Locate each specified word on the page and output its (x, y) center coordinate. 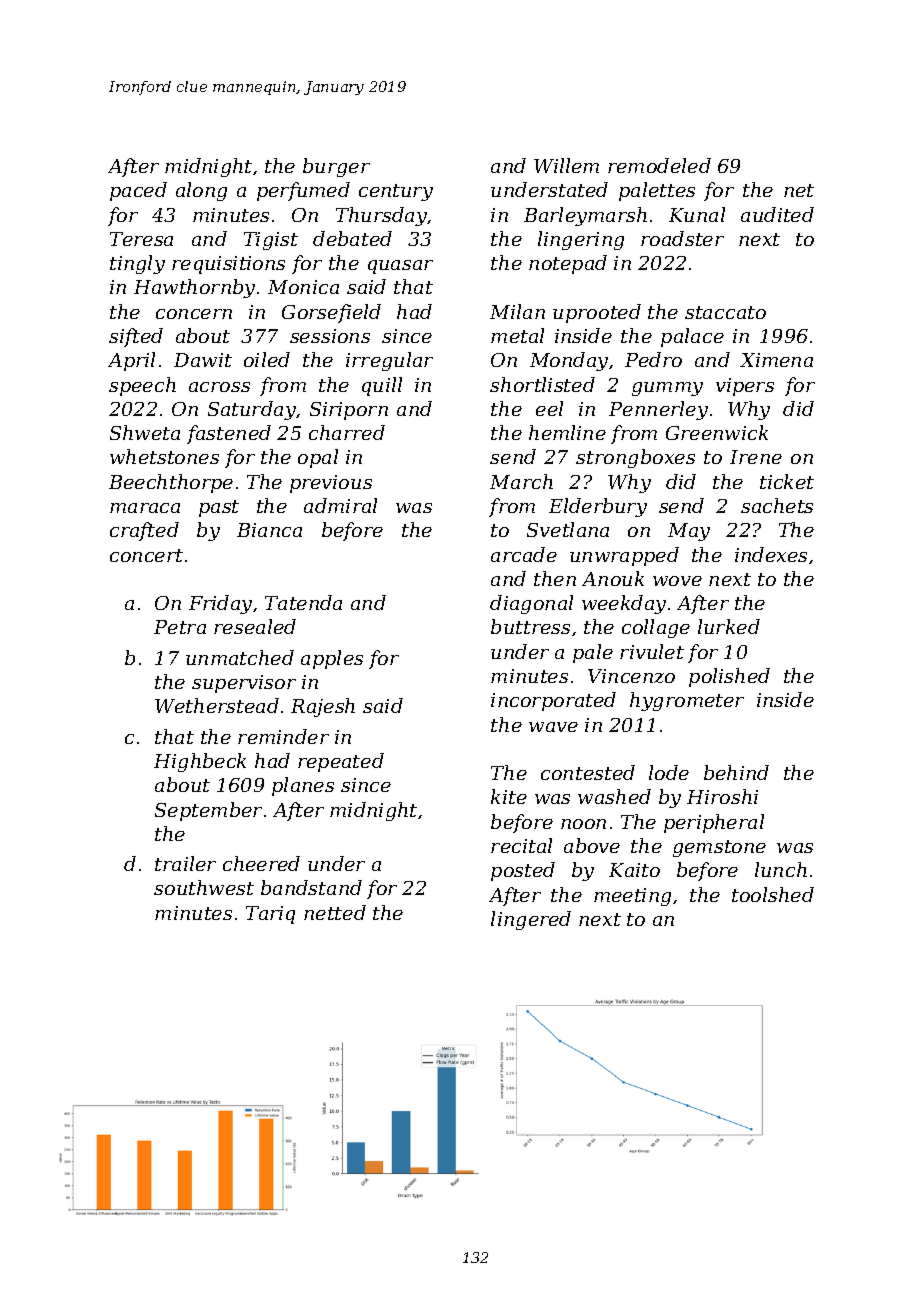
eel (549, 408)
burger (336, 167)
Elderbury (598, 507)
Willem (566, 165)
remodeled (659, 165)
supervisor (244, 684)
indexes (771, 554)
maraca (145, 508)
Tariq (270, 915)
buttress (530, 626)
